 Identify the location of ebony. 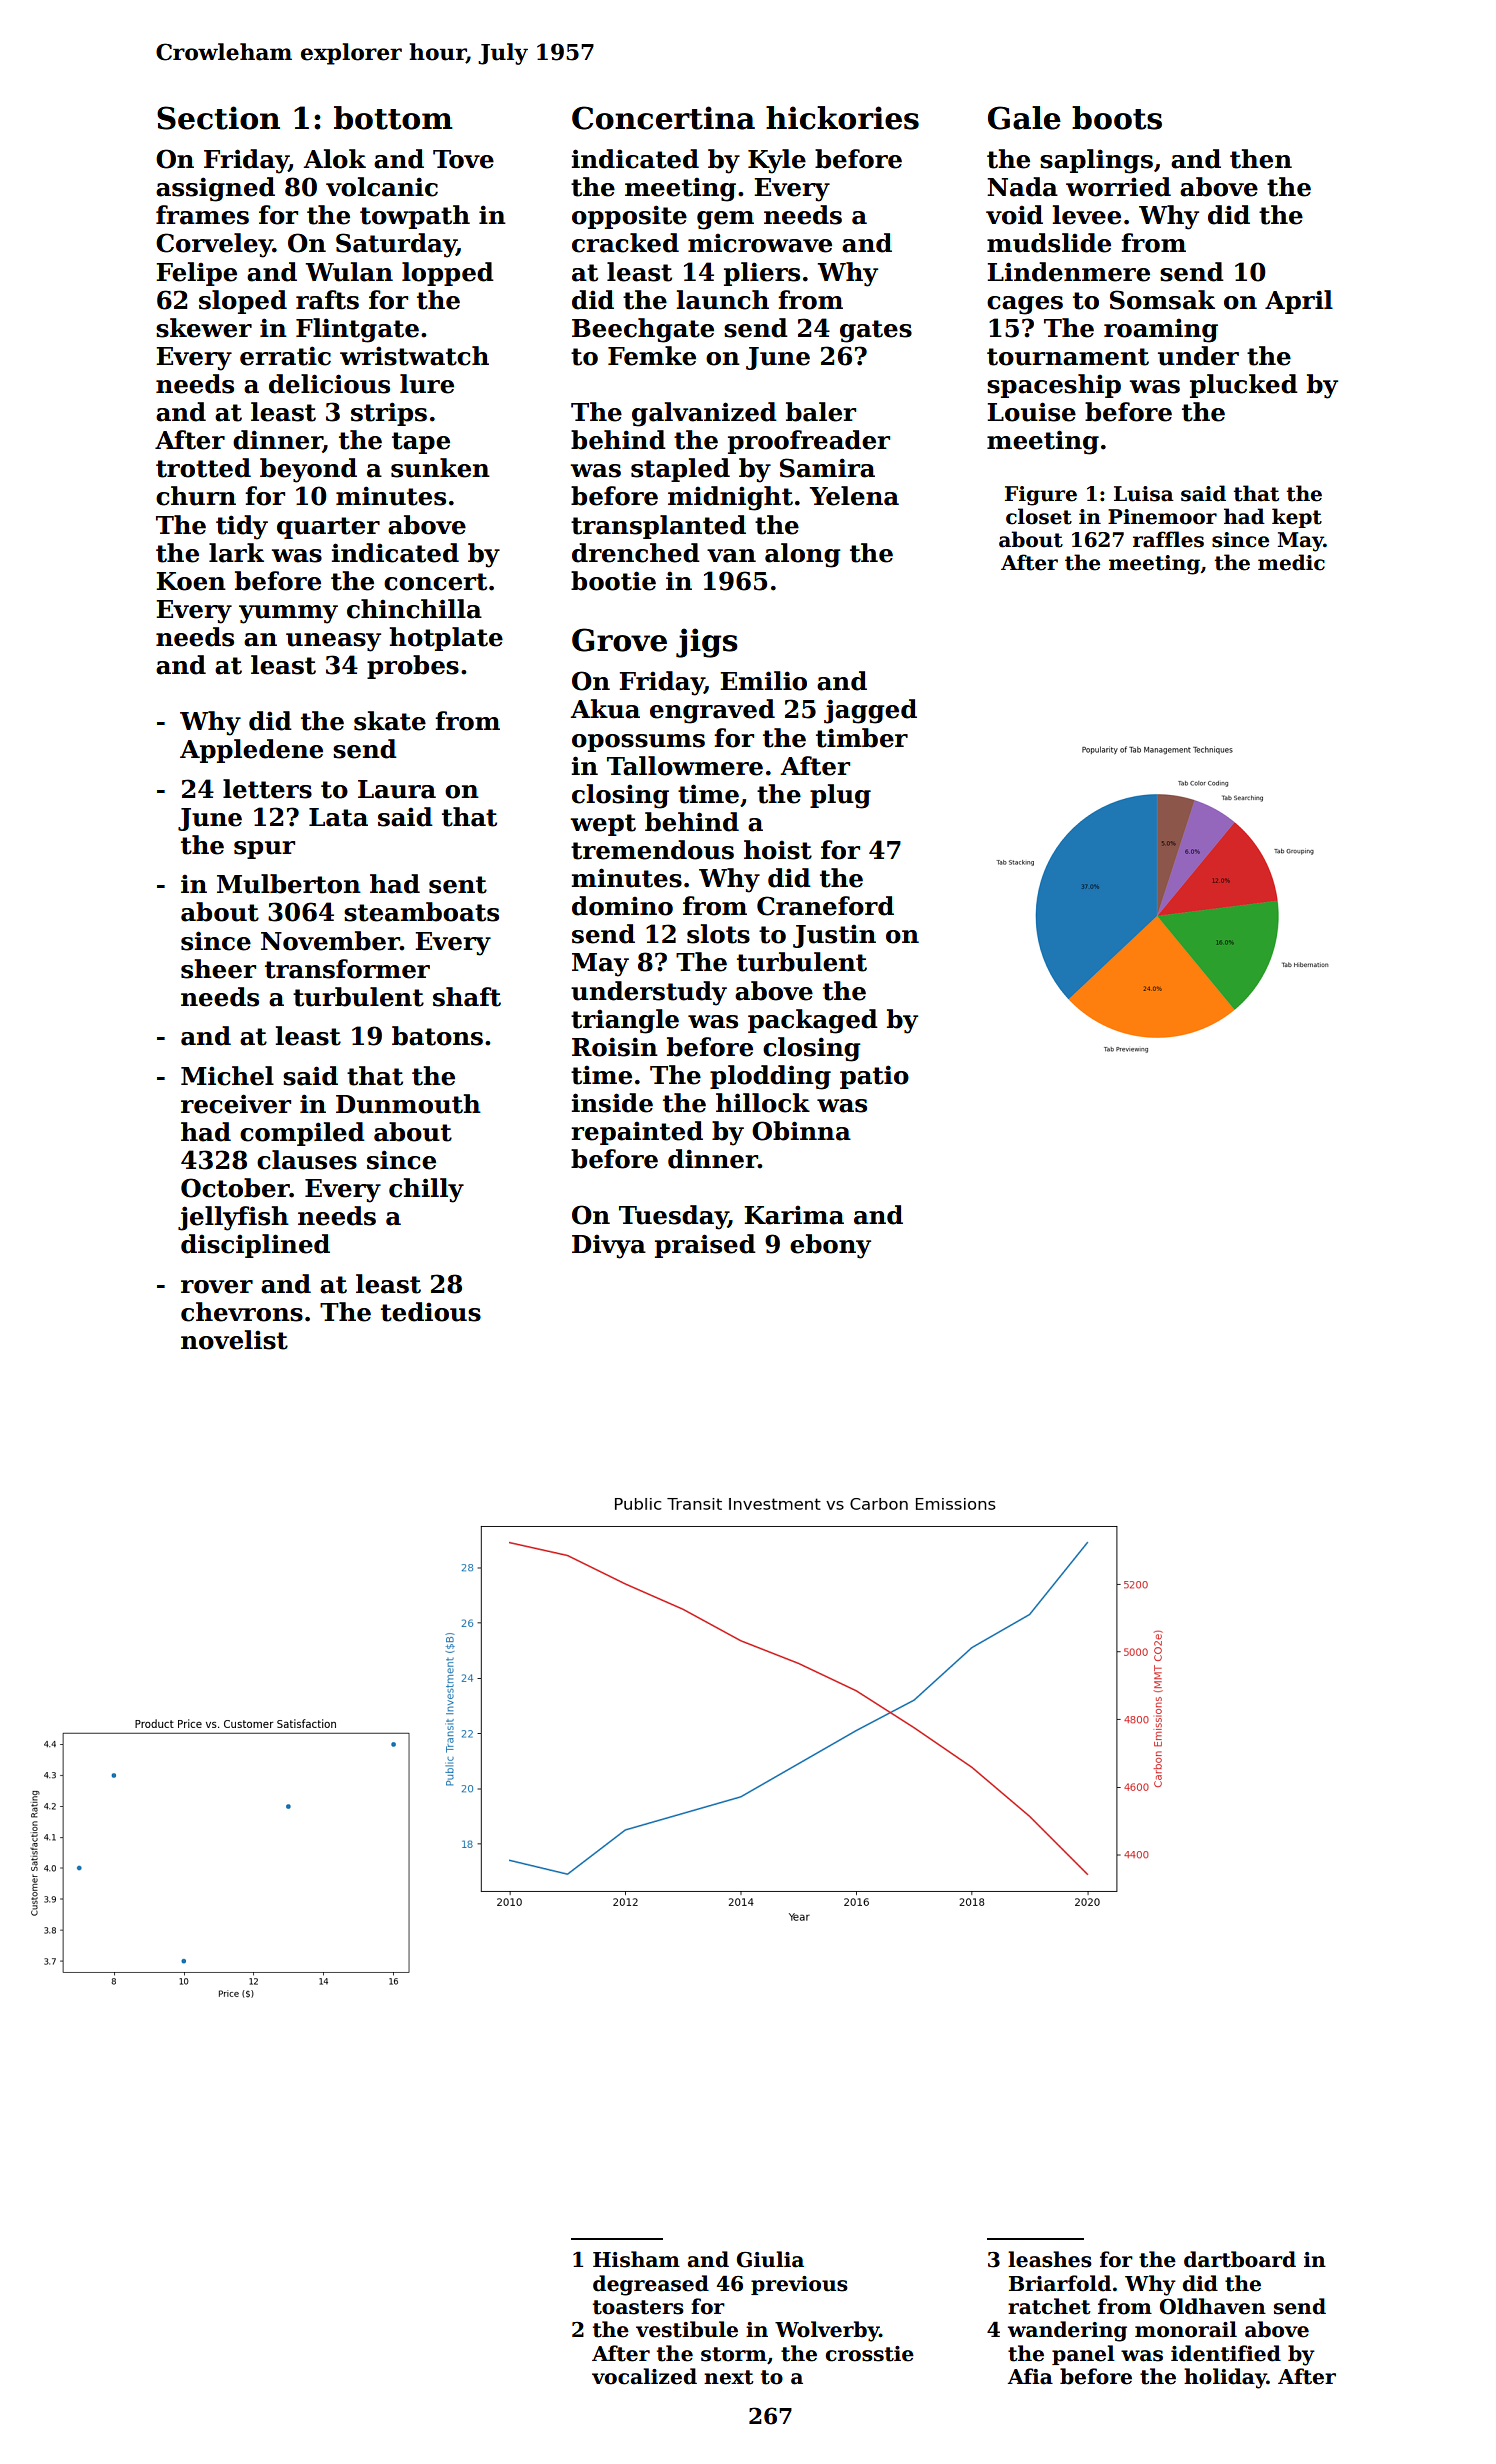
(830, 1246).
